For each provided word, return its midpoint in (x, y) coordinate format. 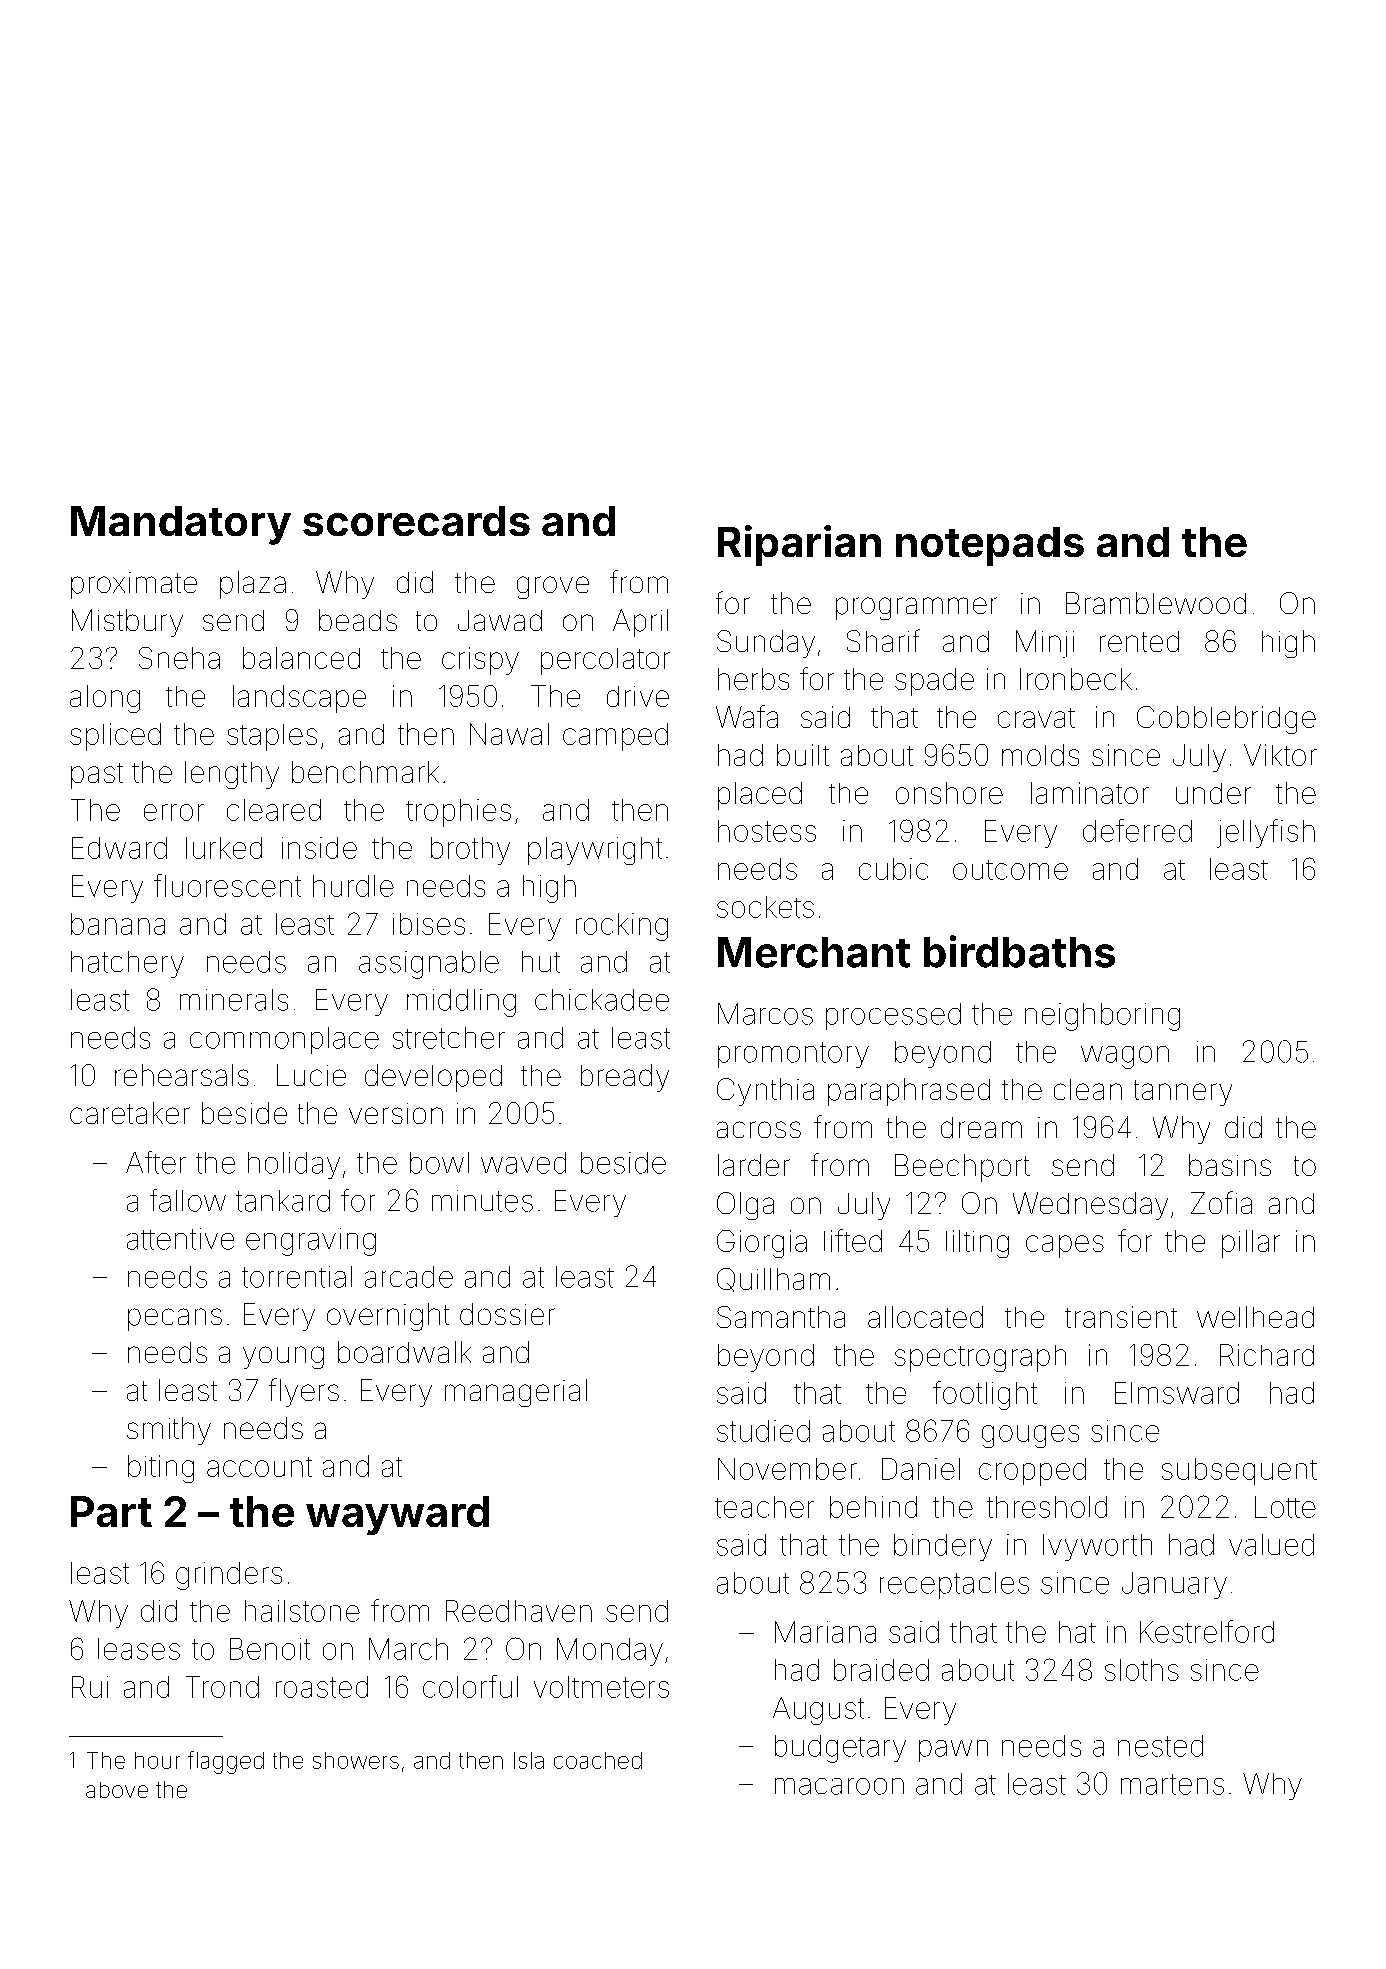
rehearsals (182, 1075)
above (117, 1790)
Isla (529, 1760)
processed (893, 1016)
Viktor (1280, 755)
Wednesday (1090, 1206)
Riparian (799, 545)
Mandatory (181, 525)
